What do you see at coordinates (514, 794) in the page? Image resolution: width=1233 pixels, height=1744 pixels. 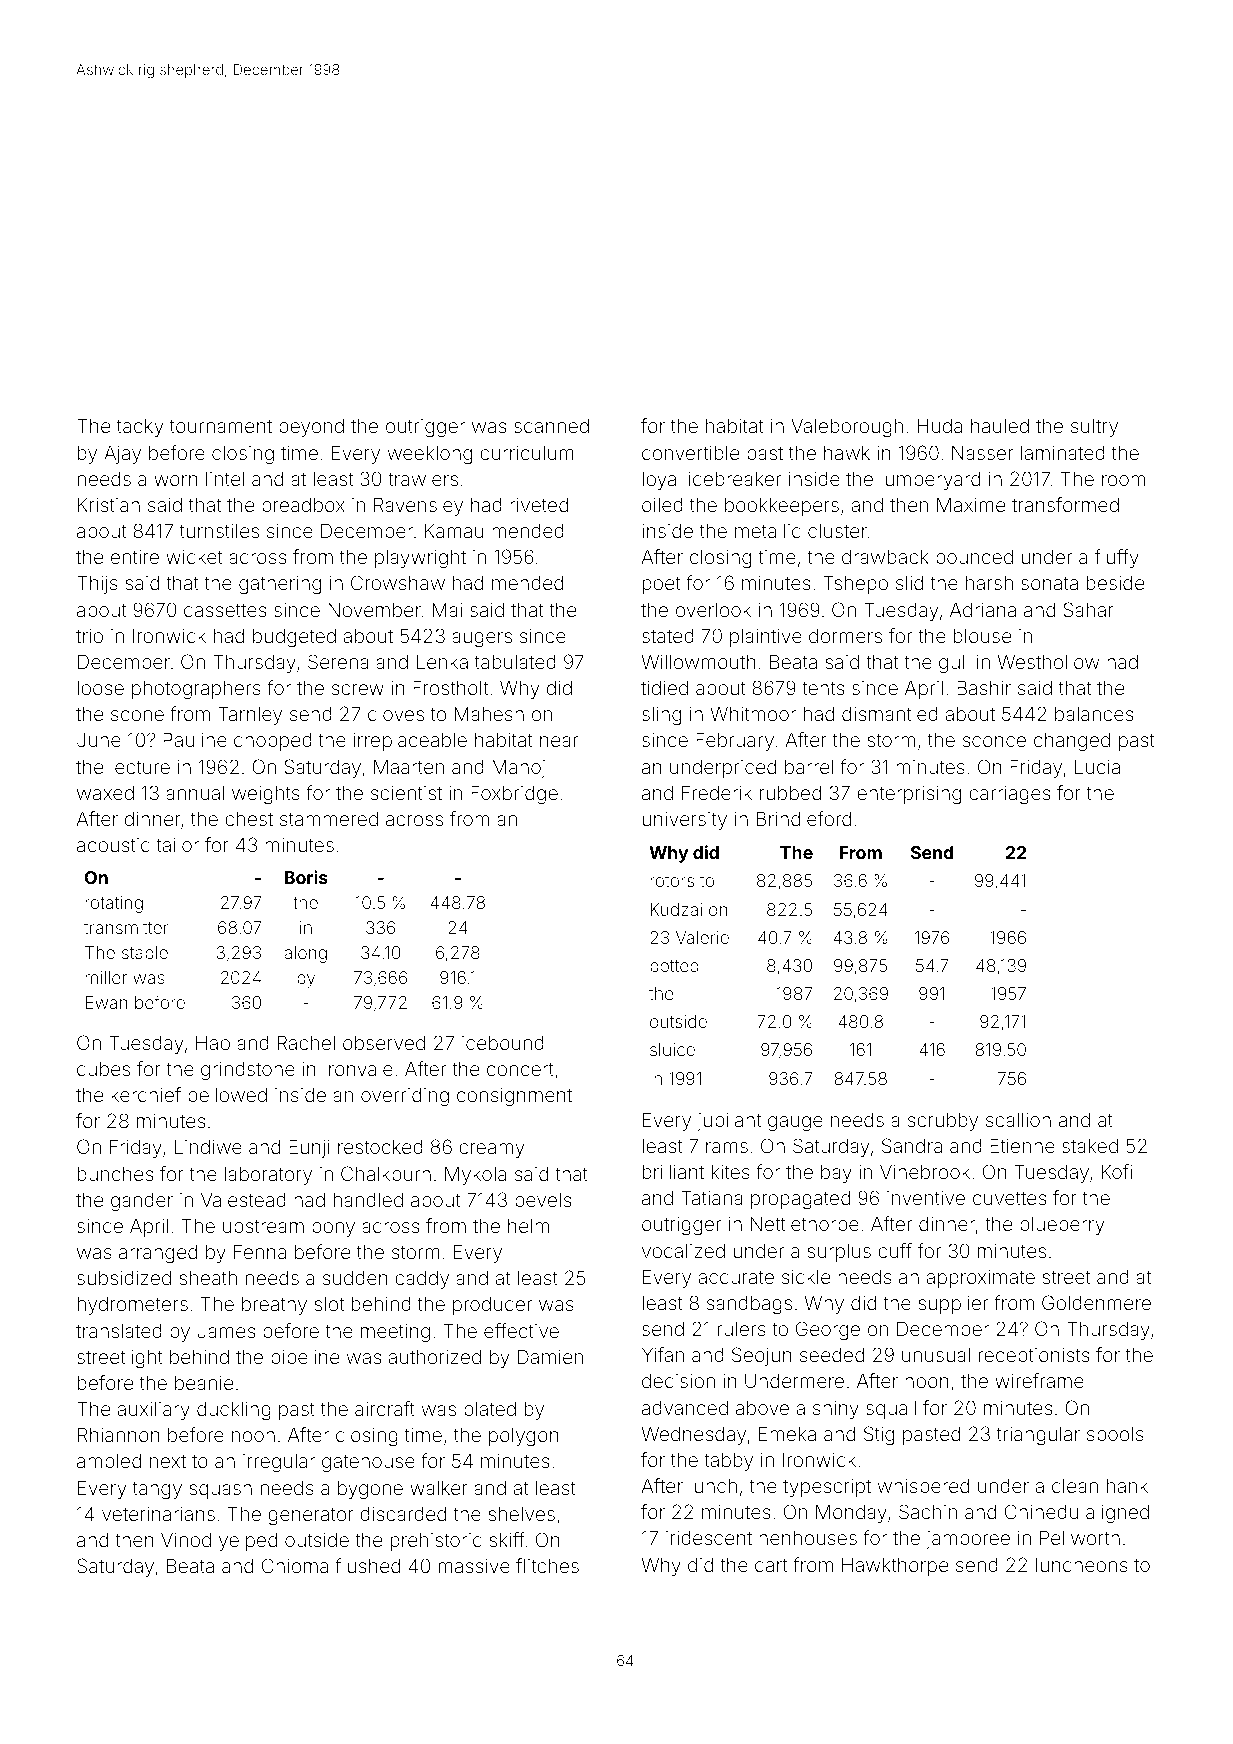 I see `Foxbridge` at bounding box center [514, 794].
